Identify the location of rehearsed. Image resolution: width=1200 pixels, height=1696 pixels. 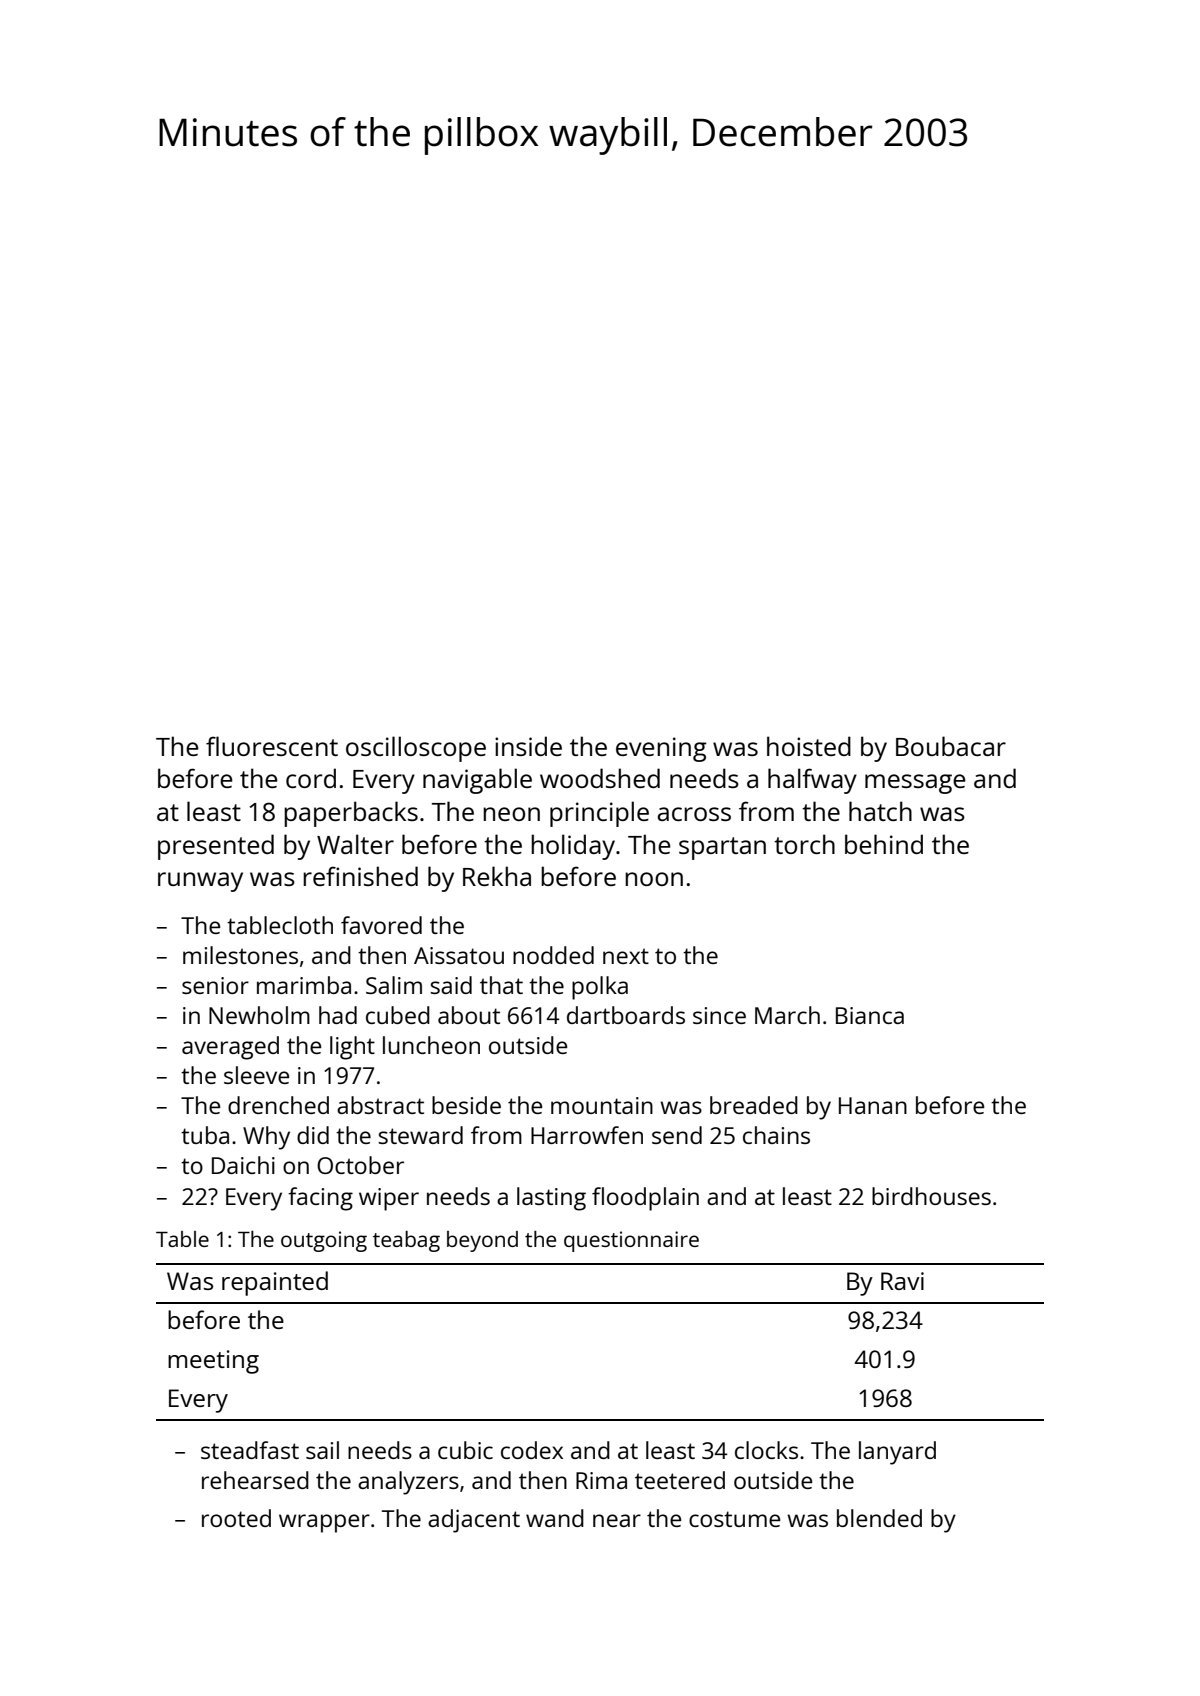
(255, 1480).
